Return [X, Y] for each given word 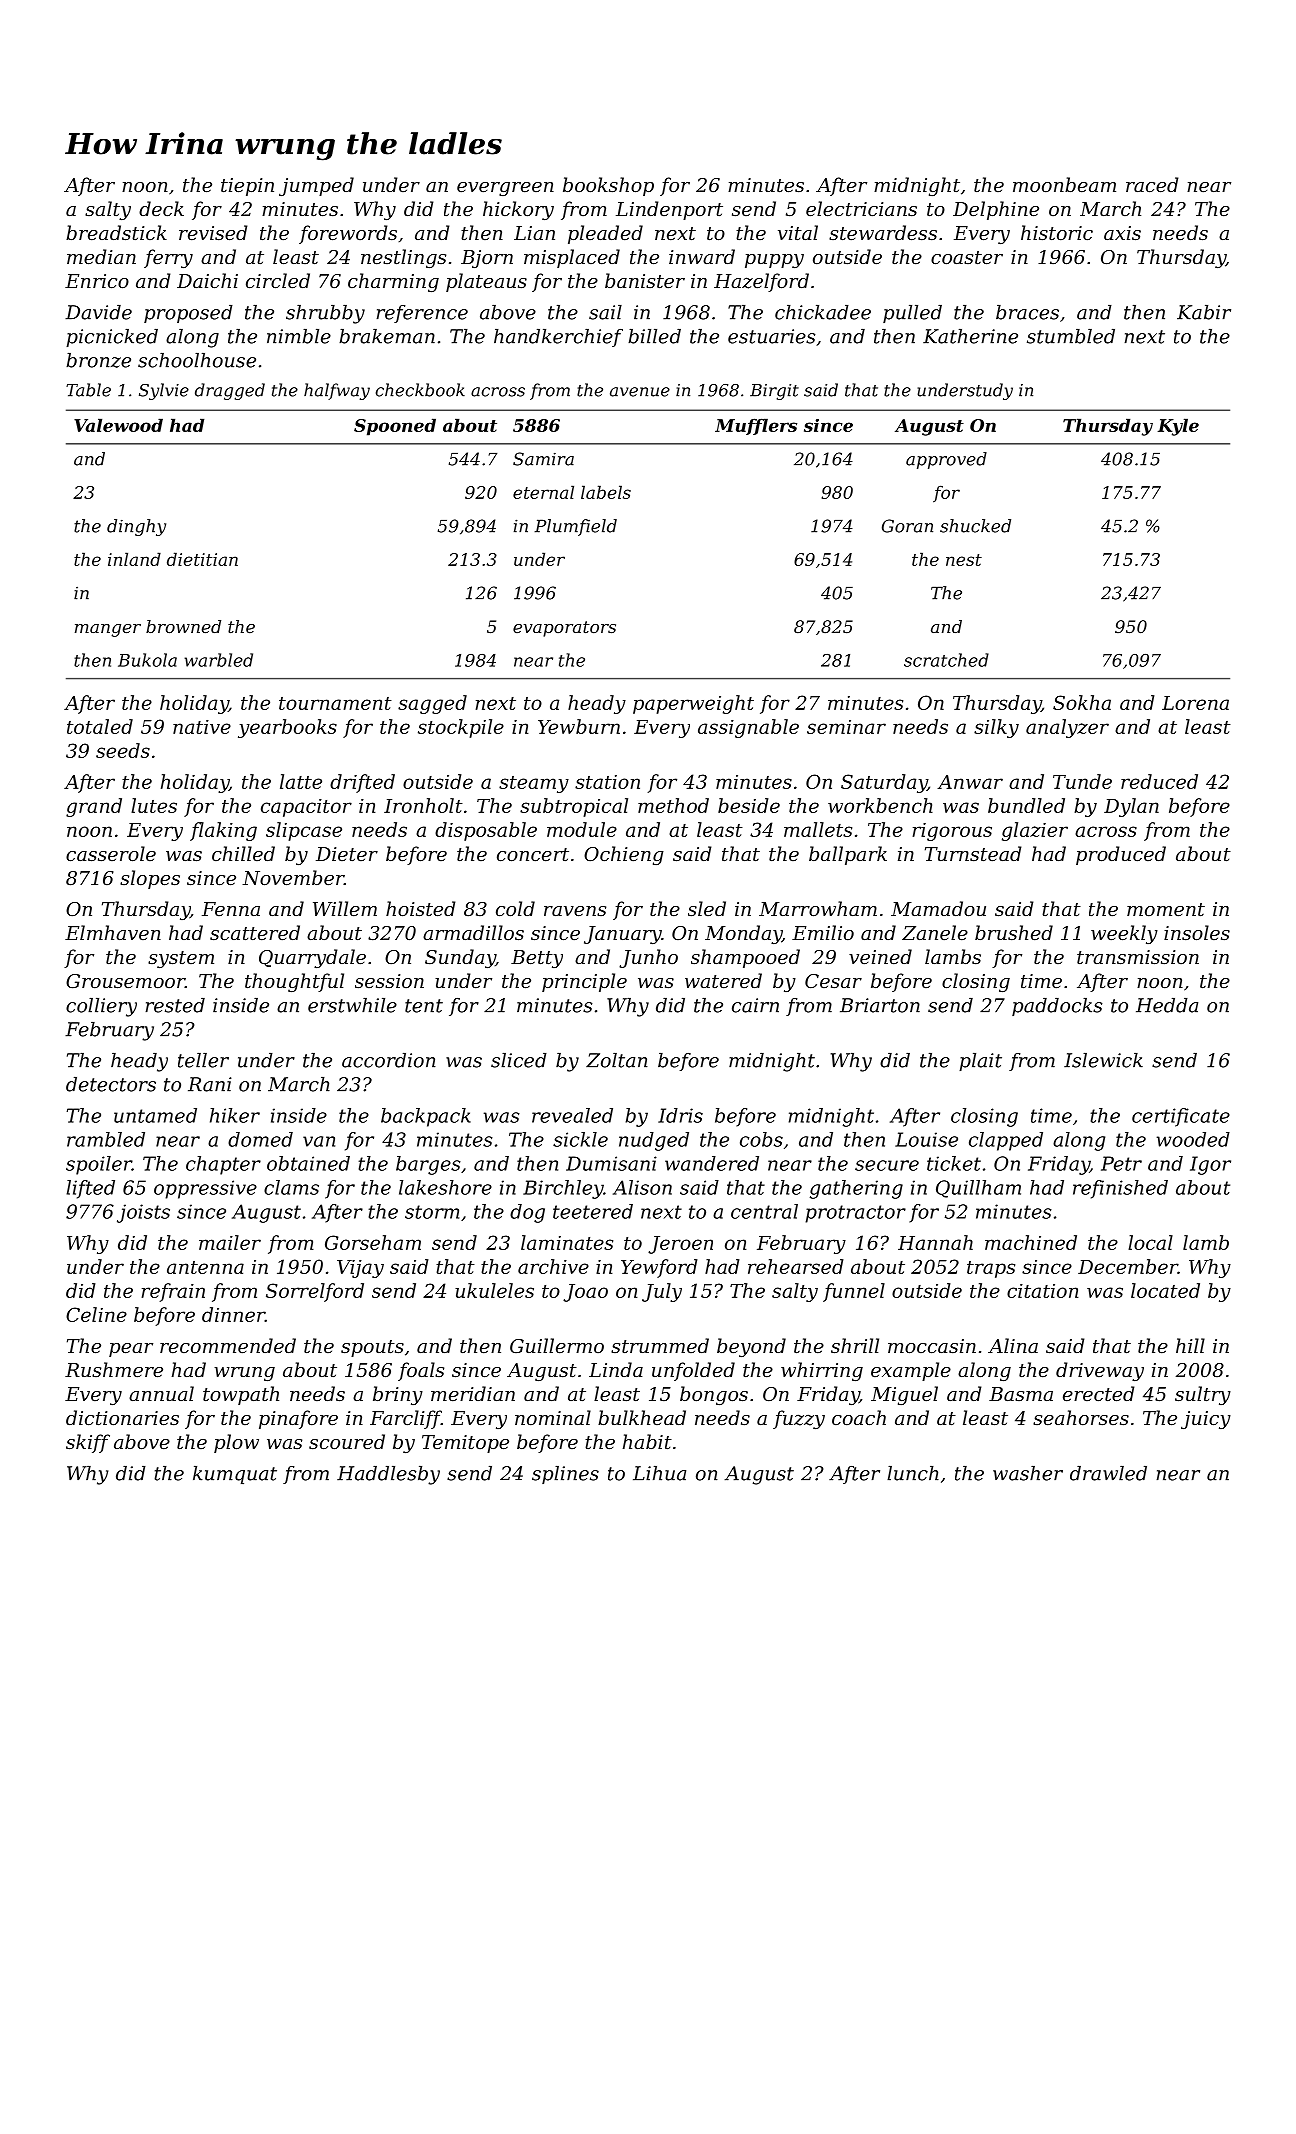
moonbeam [1064, 184]
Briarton [880, 1005]
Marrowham [818, 908]
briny [398, 1395]
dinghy [136, 527]
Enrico [97, 281]
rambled [106, 1139]
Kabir [1204, 312]
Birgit [774, 392]
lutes [154, 805]
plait [980, 1062]
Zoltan [617, 1060]
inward [702, 256]
